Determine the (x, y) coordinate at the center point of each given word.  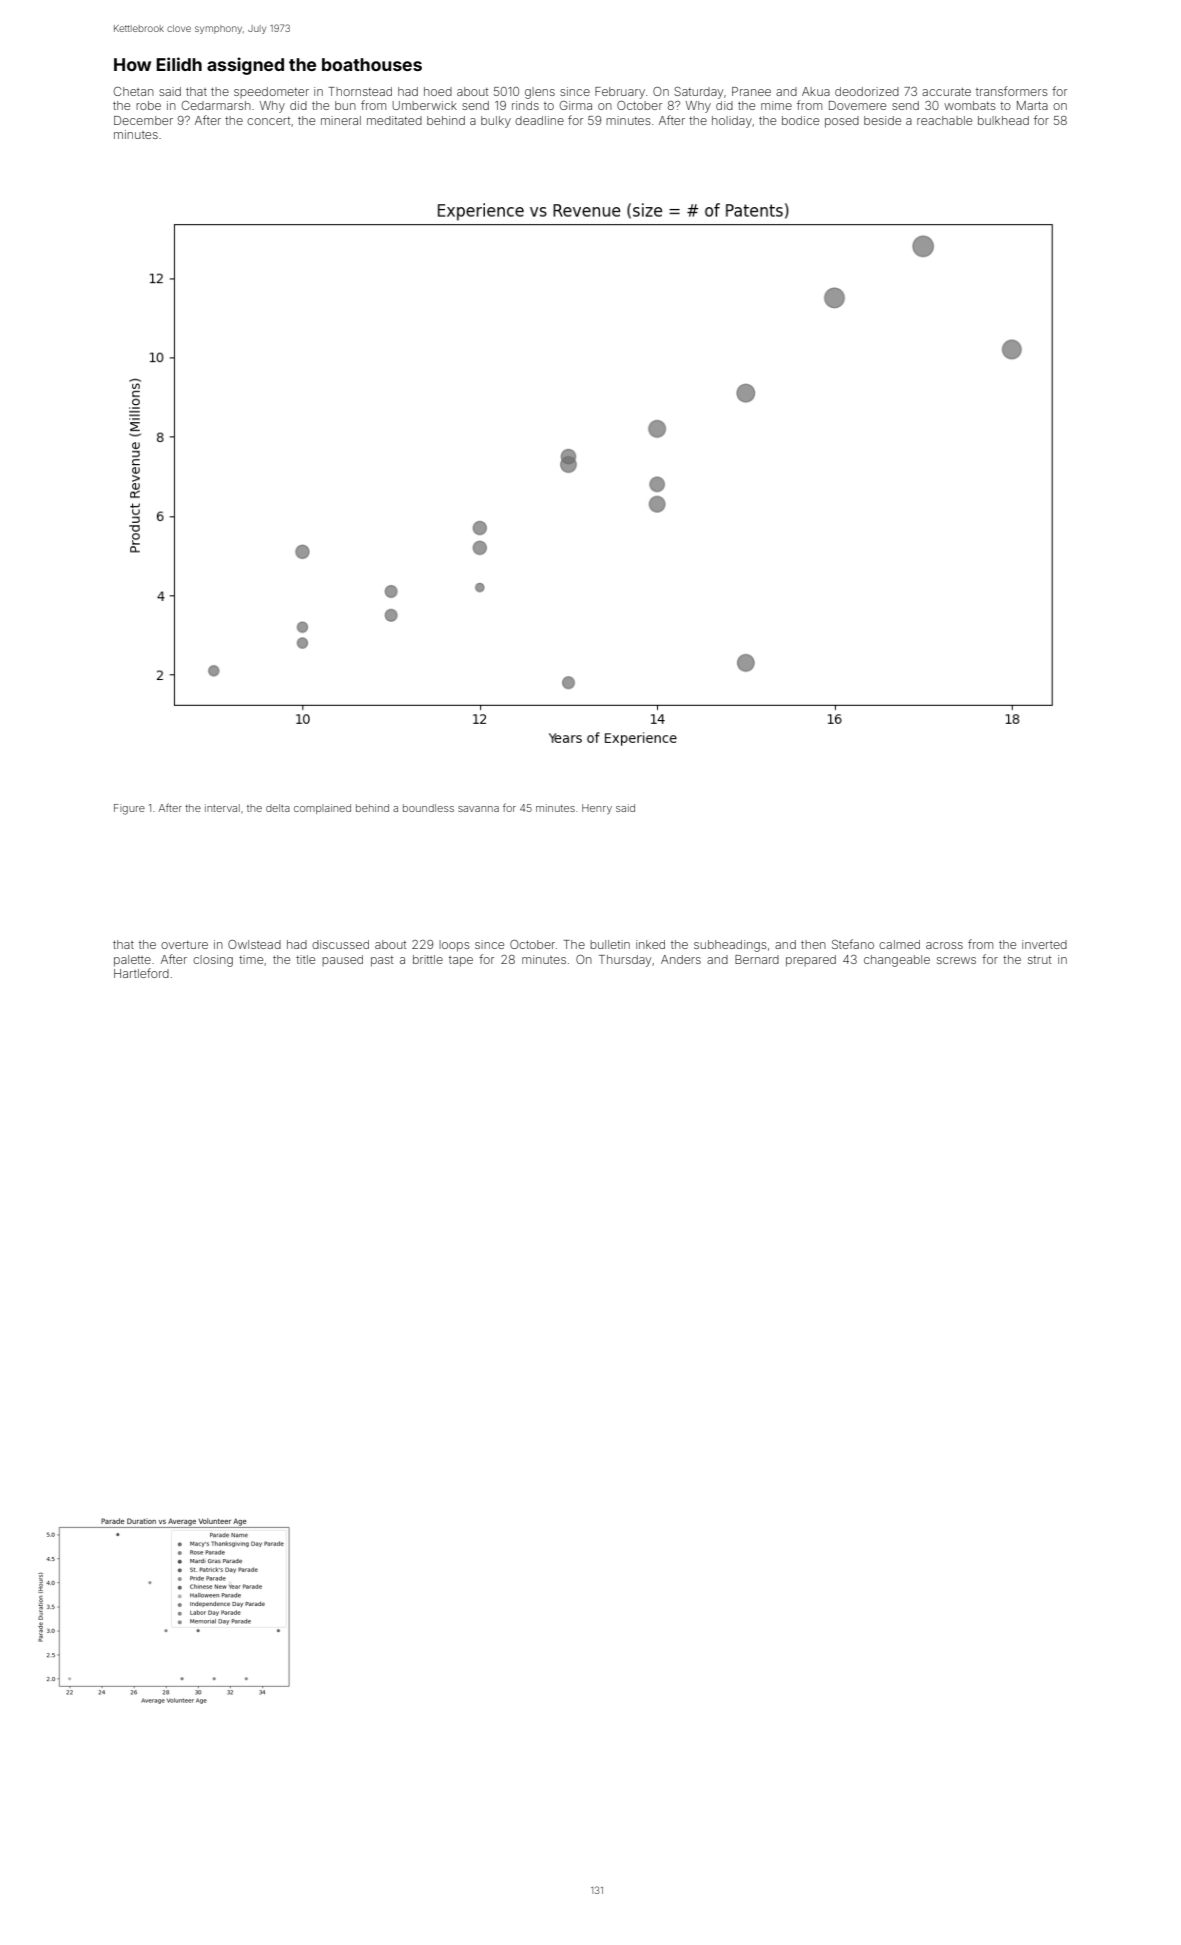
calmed (899, 944)
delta (278, 808)
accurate (946, 92)
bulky (496, 122)
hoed (438, 91)
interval (222, 808)
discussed (340, 944)
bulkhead (1003, 120)
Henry (597, 809)
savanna (478, 809)
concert (268, 121)
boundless (428, 808)
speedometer (271, 92)
